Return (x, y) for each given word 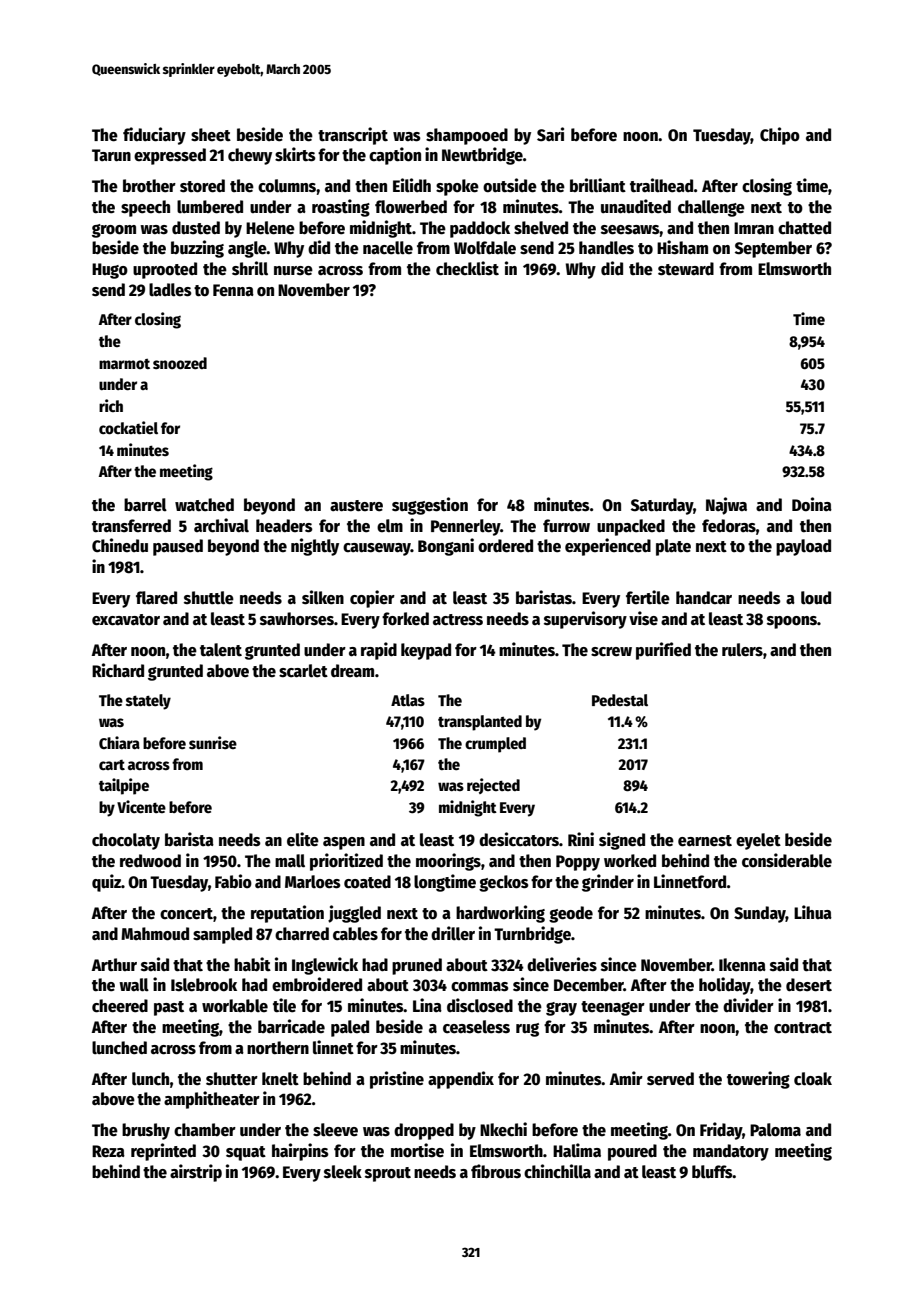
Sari (550, 134)
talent (221, 650)
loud (816, 598)
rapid (379, 651)
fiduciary (154, 136)
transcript (353, 136)
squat (246, 1153)
